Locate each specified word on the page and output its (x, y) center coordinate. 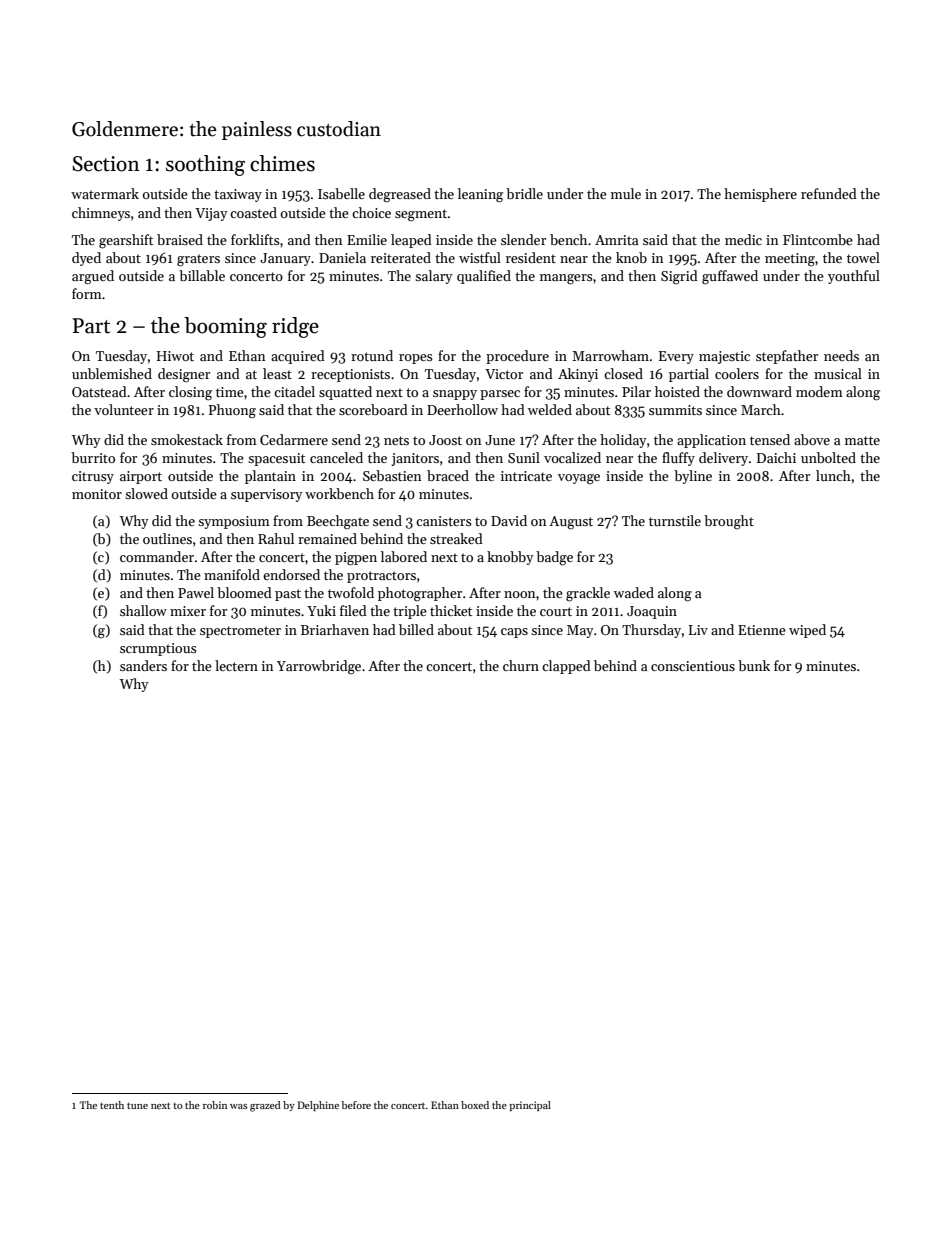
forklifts (255, 239)
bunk (754, 665)
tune (137, 1105)
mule (626, 193)
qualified (484, 277)
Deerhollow (462, 409)
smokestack (187, 439)
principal (530, 1106)
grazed (265, 1106)
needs (841, 355)
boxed (475, 1105)
